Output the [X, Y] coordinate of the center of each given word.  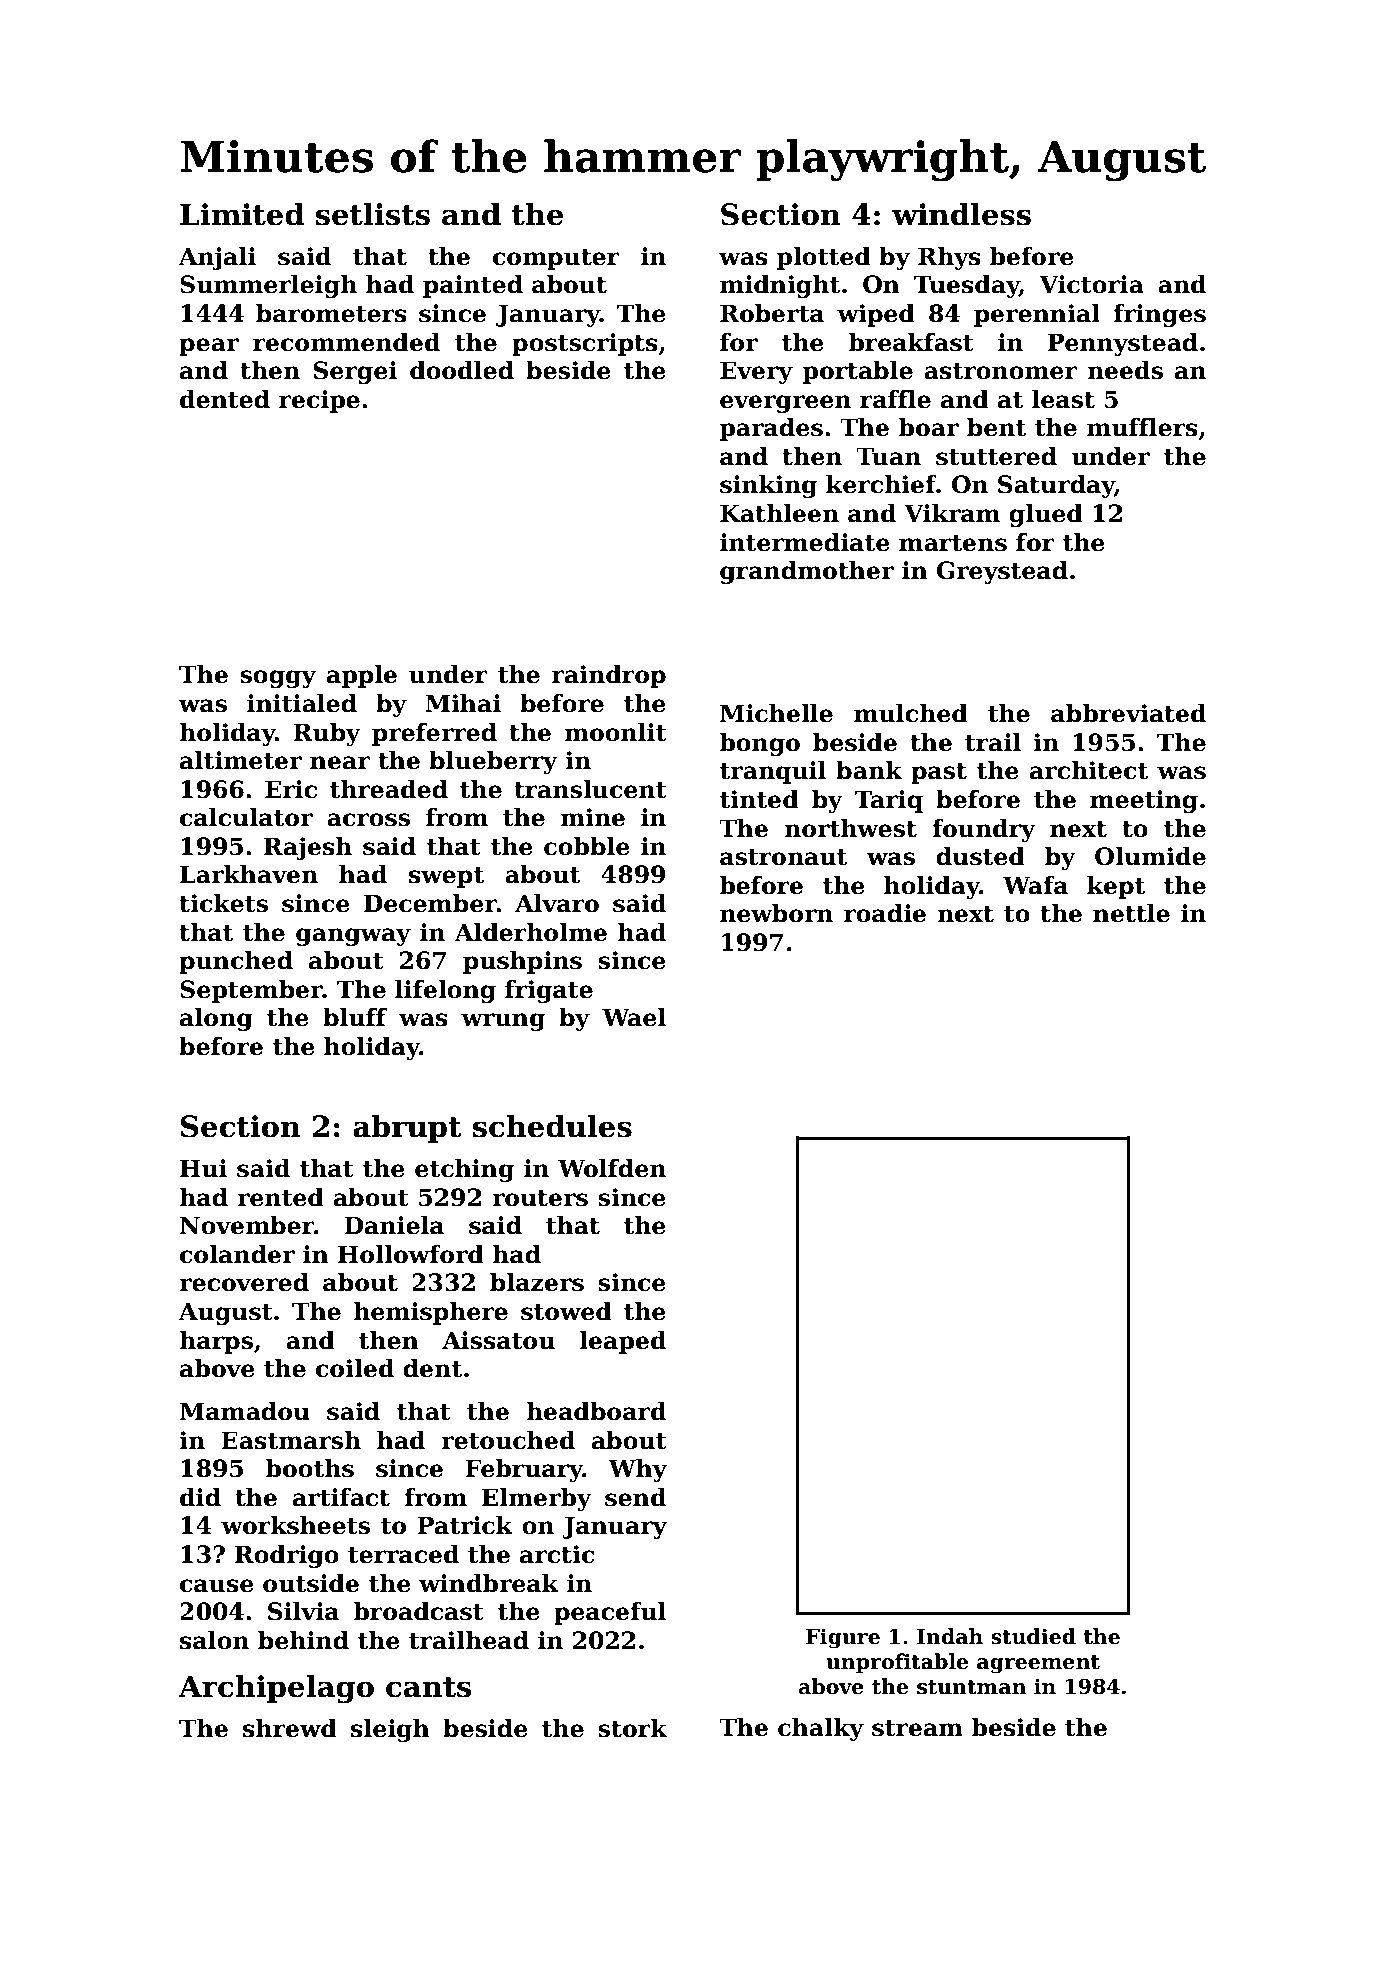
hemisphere [431, 1313]
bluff [355, 1017]
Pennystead [1123, 344]
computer [556, 259]
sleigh [390, 1730]
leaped [622, 1342]
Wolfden [612, 1168]
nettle [1131, 913]
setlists [373, 214]
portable [858, 372]
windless [961, 214]
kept [1116, 887]
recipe [319, 401]
